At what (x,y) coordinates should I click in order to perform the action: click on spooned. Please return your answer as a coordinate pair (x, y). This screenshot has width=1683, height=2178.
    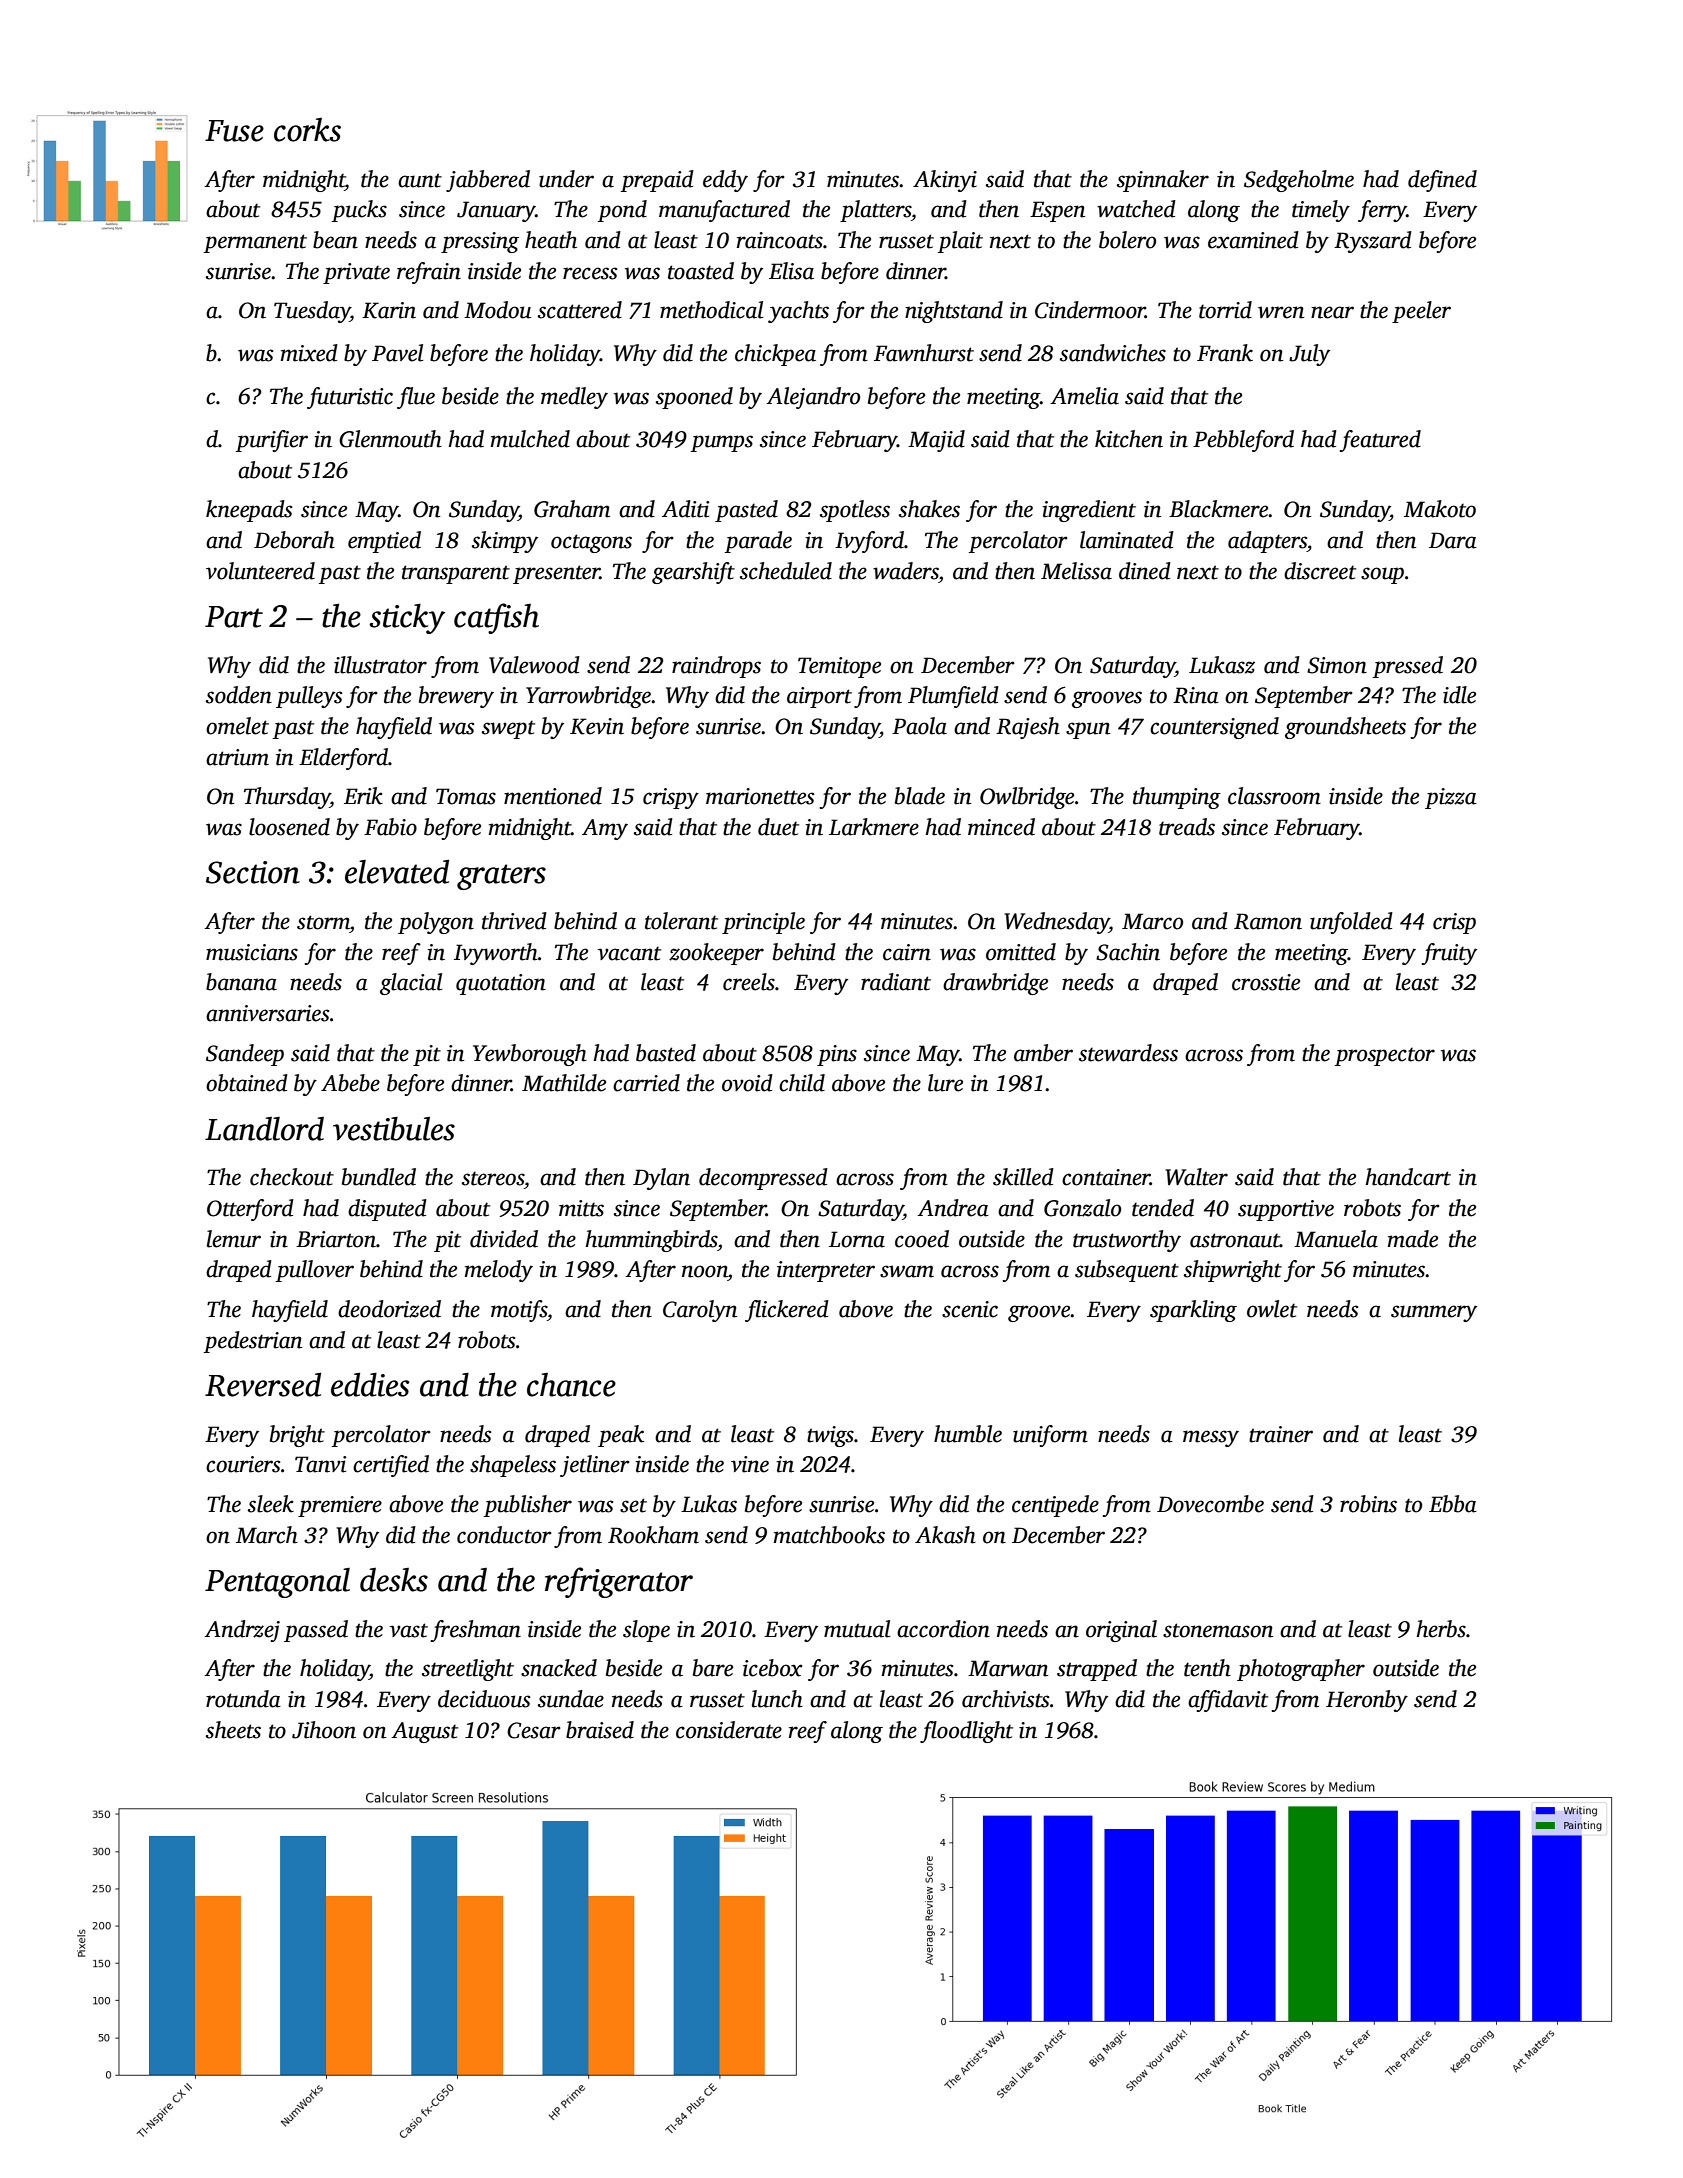
    Looking at the image, I should click on (694, 398).
